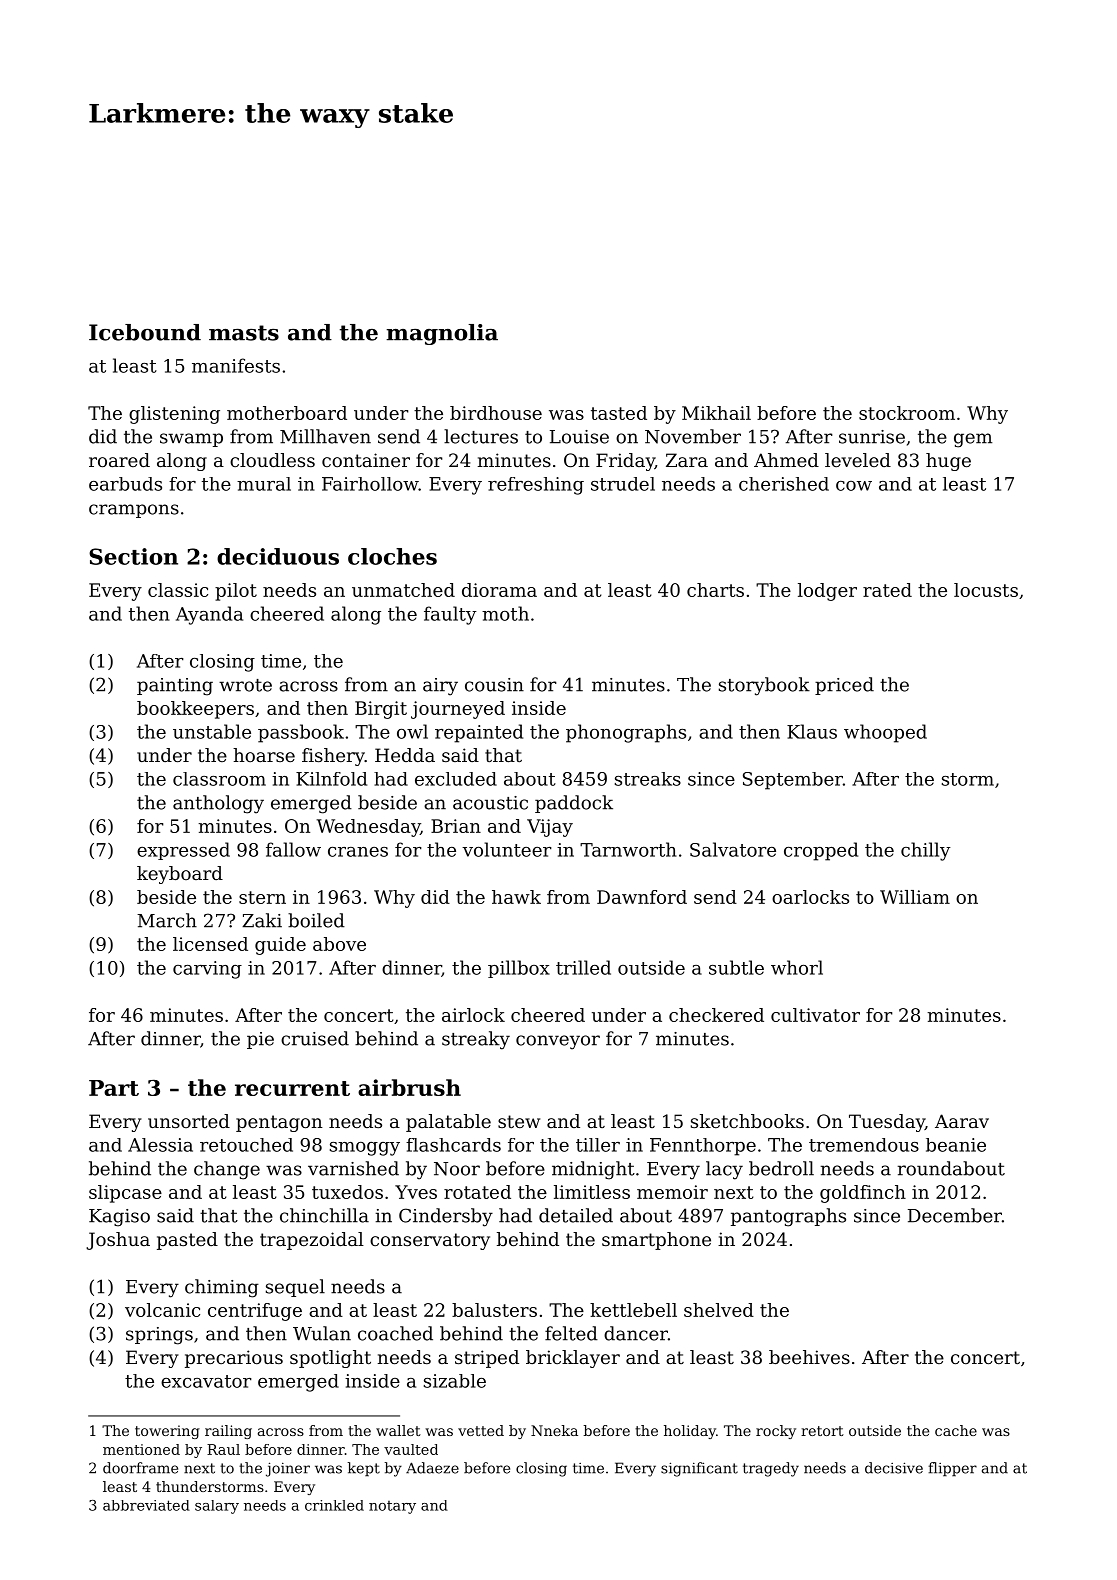 Image resolution: width=1117 pixels, height=1580 pixels. Describe the element at coordinates (366, 460) in the screenshot. I see `container` at that location.
